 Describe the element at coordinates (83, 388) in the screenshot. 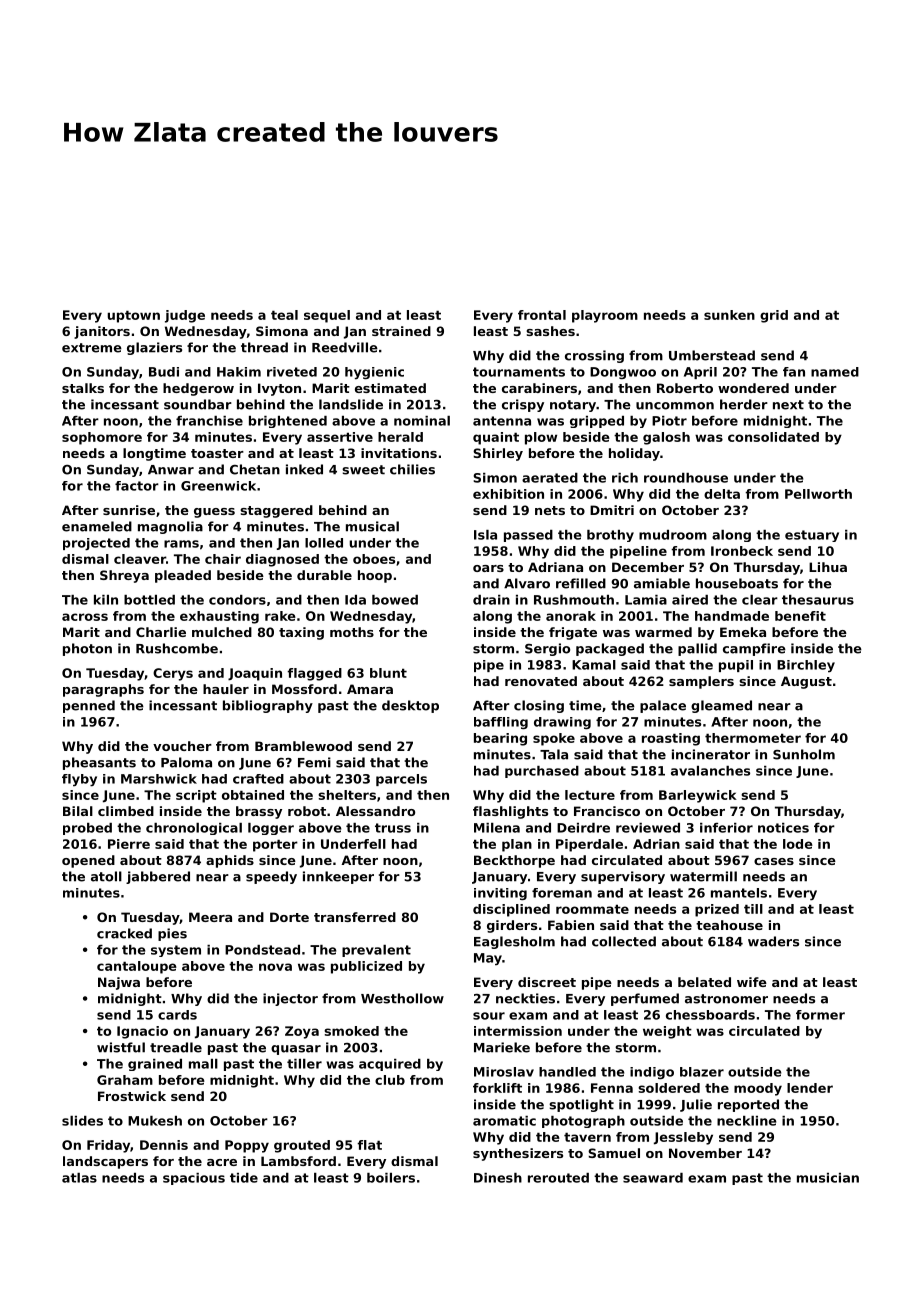

I see `stalks` at that location.
